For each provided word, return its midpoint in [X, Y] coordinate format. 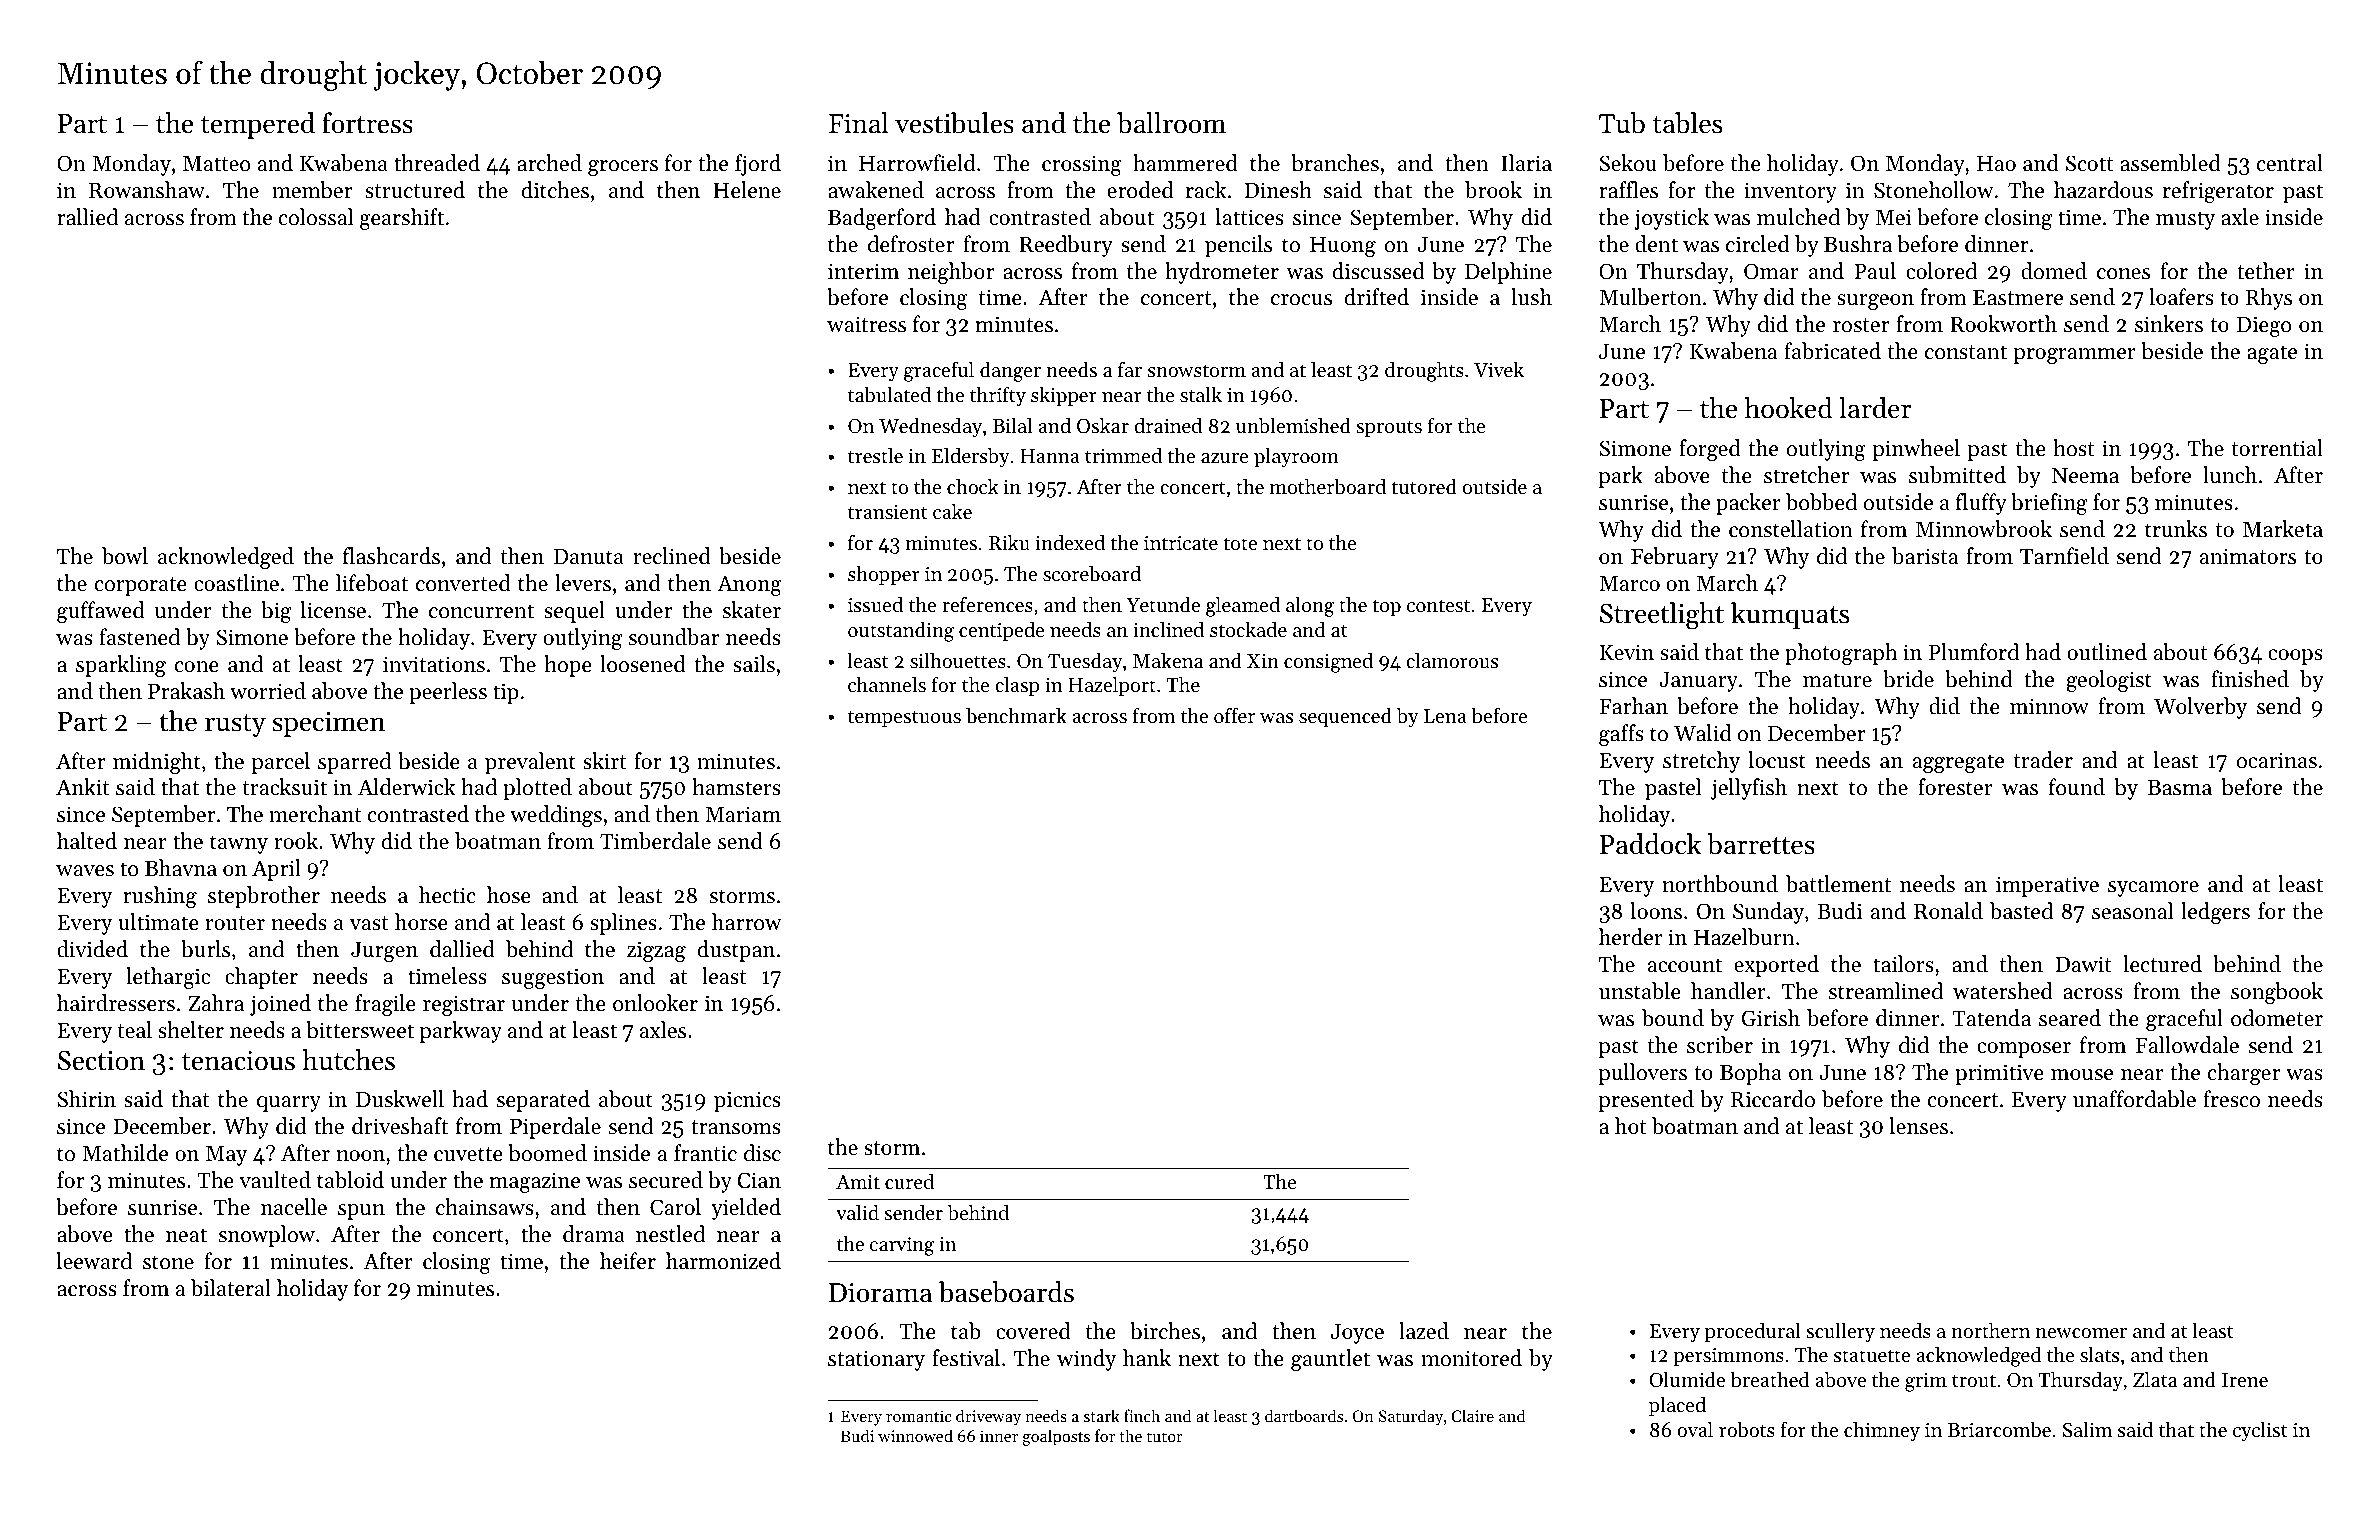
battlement [1838, 884]
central [2290, 163]
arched [549, 163]
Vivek [1499, 369]
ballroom [1171, 123]
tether [2266, 271]
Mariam [743, 814]
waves [85, 871]
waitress [866, 324]
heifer [628, 1261]
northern [1990, 1330]
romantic [918, 1416]
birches [1165, 1331]
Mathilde [125, 1153]
